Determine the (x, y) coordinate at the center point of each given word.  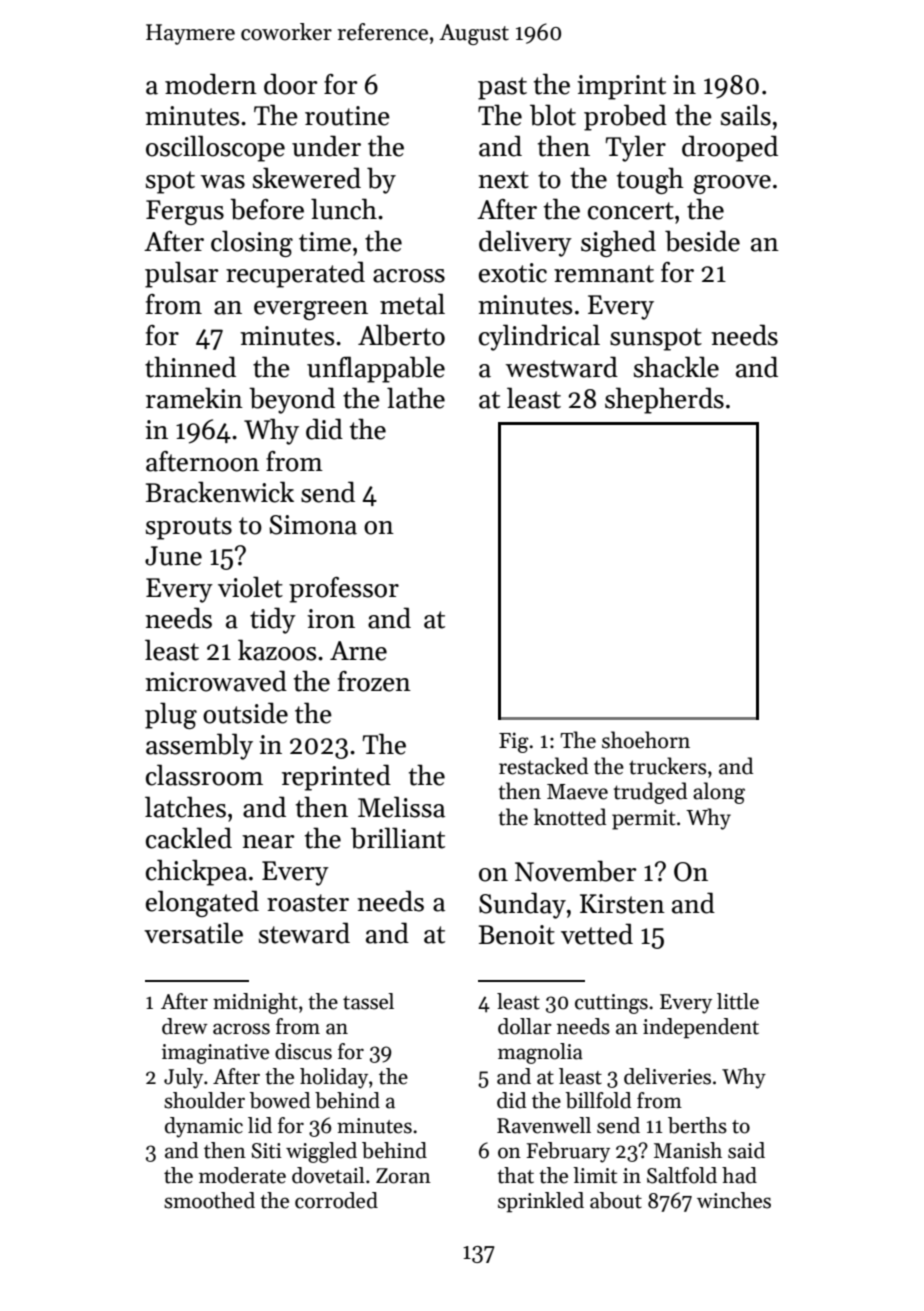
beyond (292, 400)
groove (732, 184)
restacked (543, 766)
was (223, 182)
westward (562, 367)
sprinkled (541, 1202)
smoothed (209, 1200)
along (719, 793)
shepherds (664, 400)
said (746, 1150)
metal (412, 304)
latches (185, 807)
